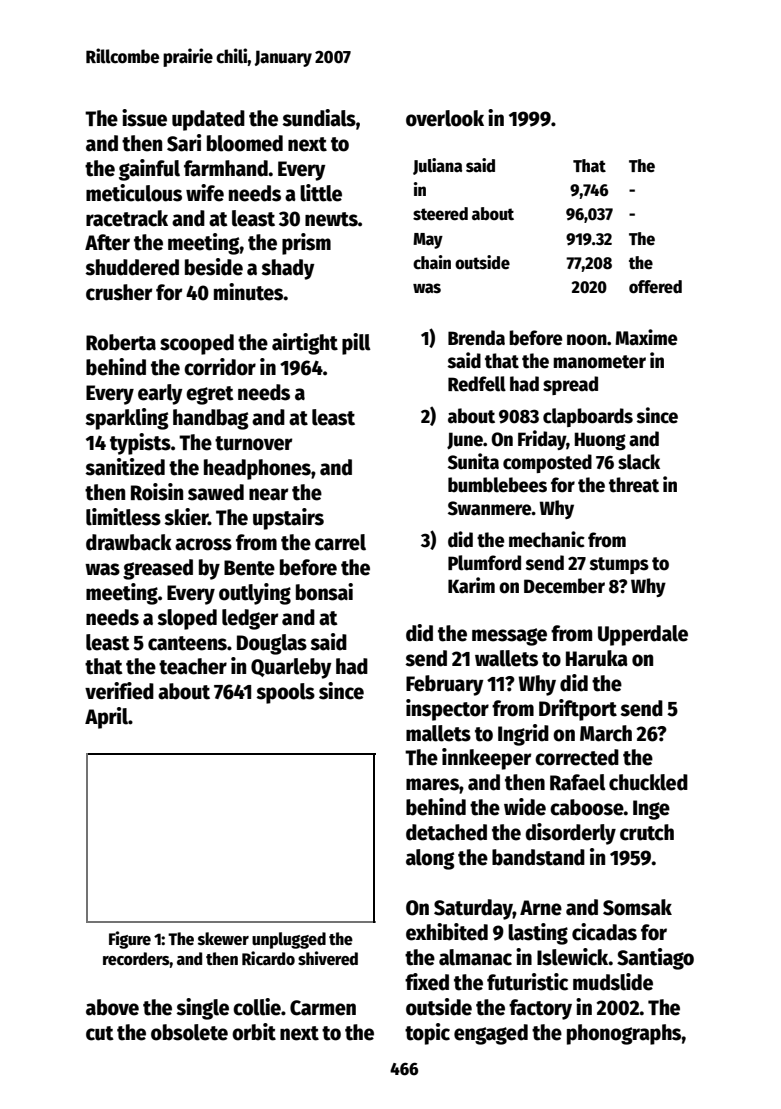 This page has width=781, height=1109. Describe the element at coordinates (288, 519) in the page. I see `upstairs` at that location.
